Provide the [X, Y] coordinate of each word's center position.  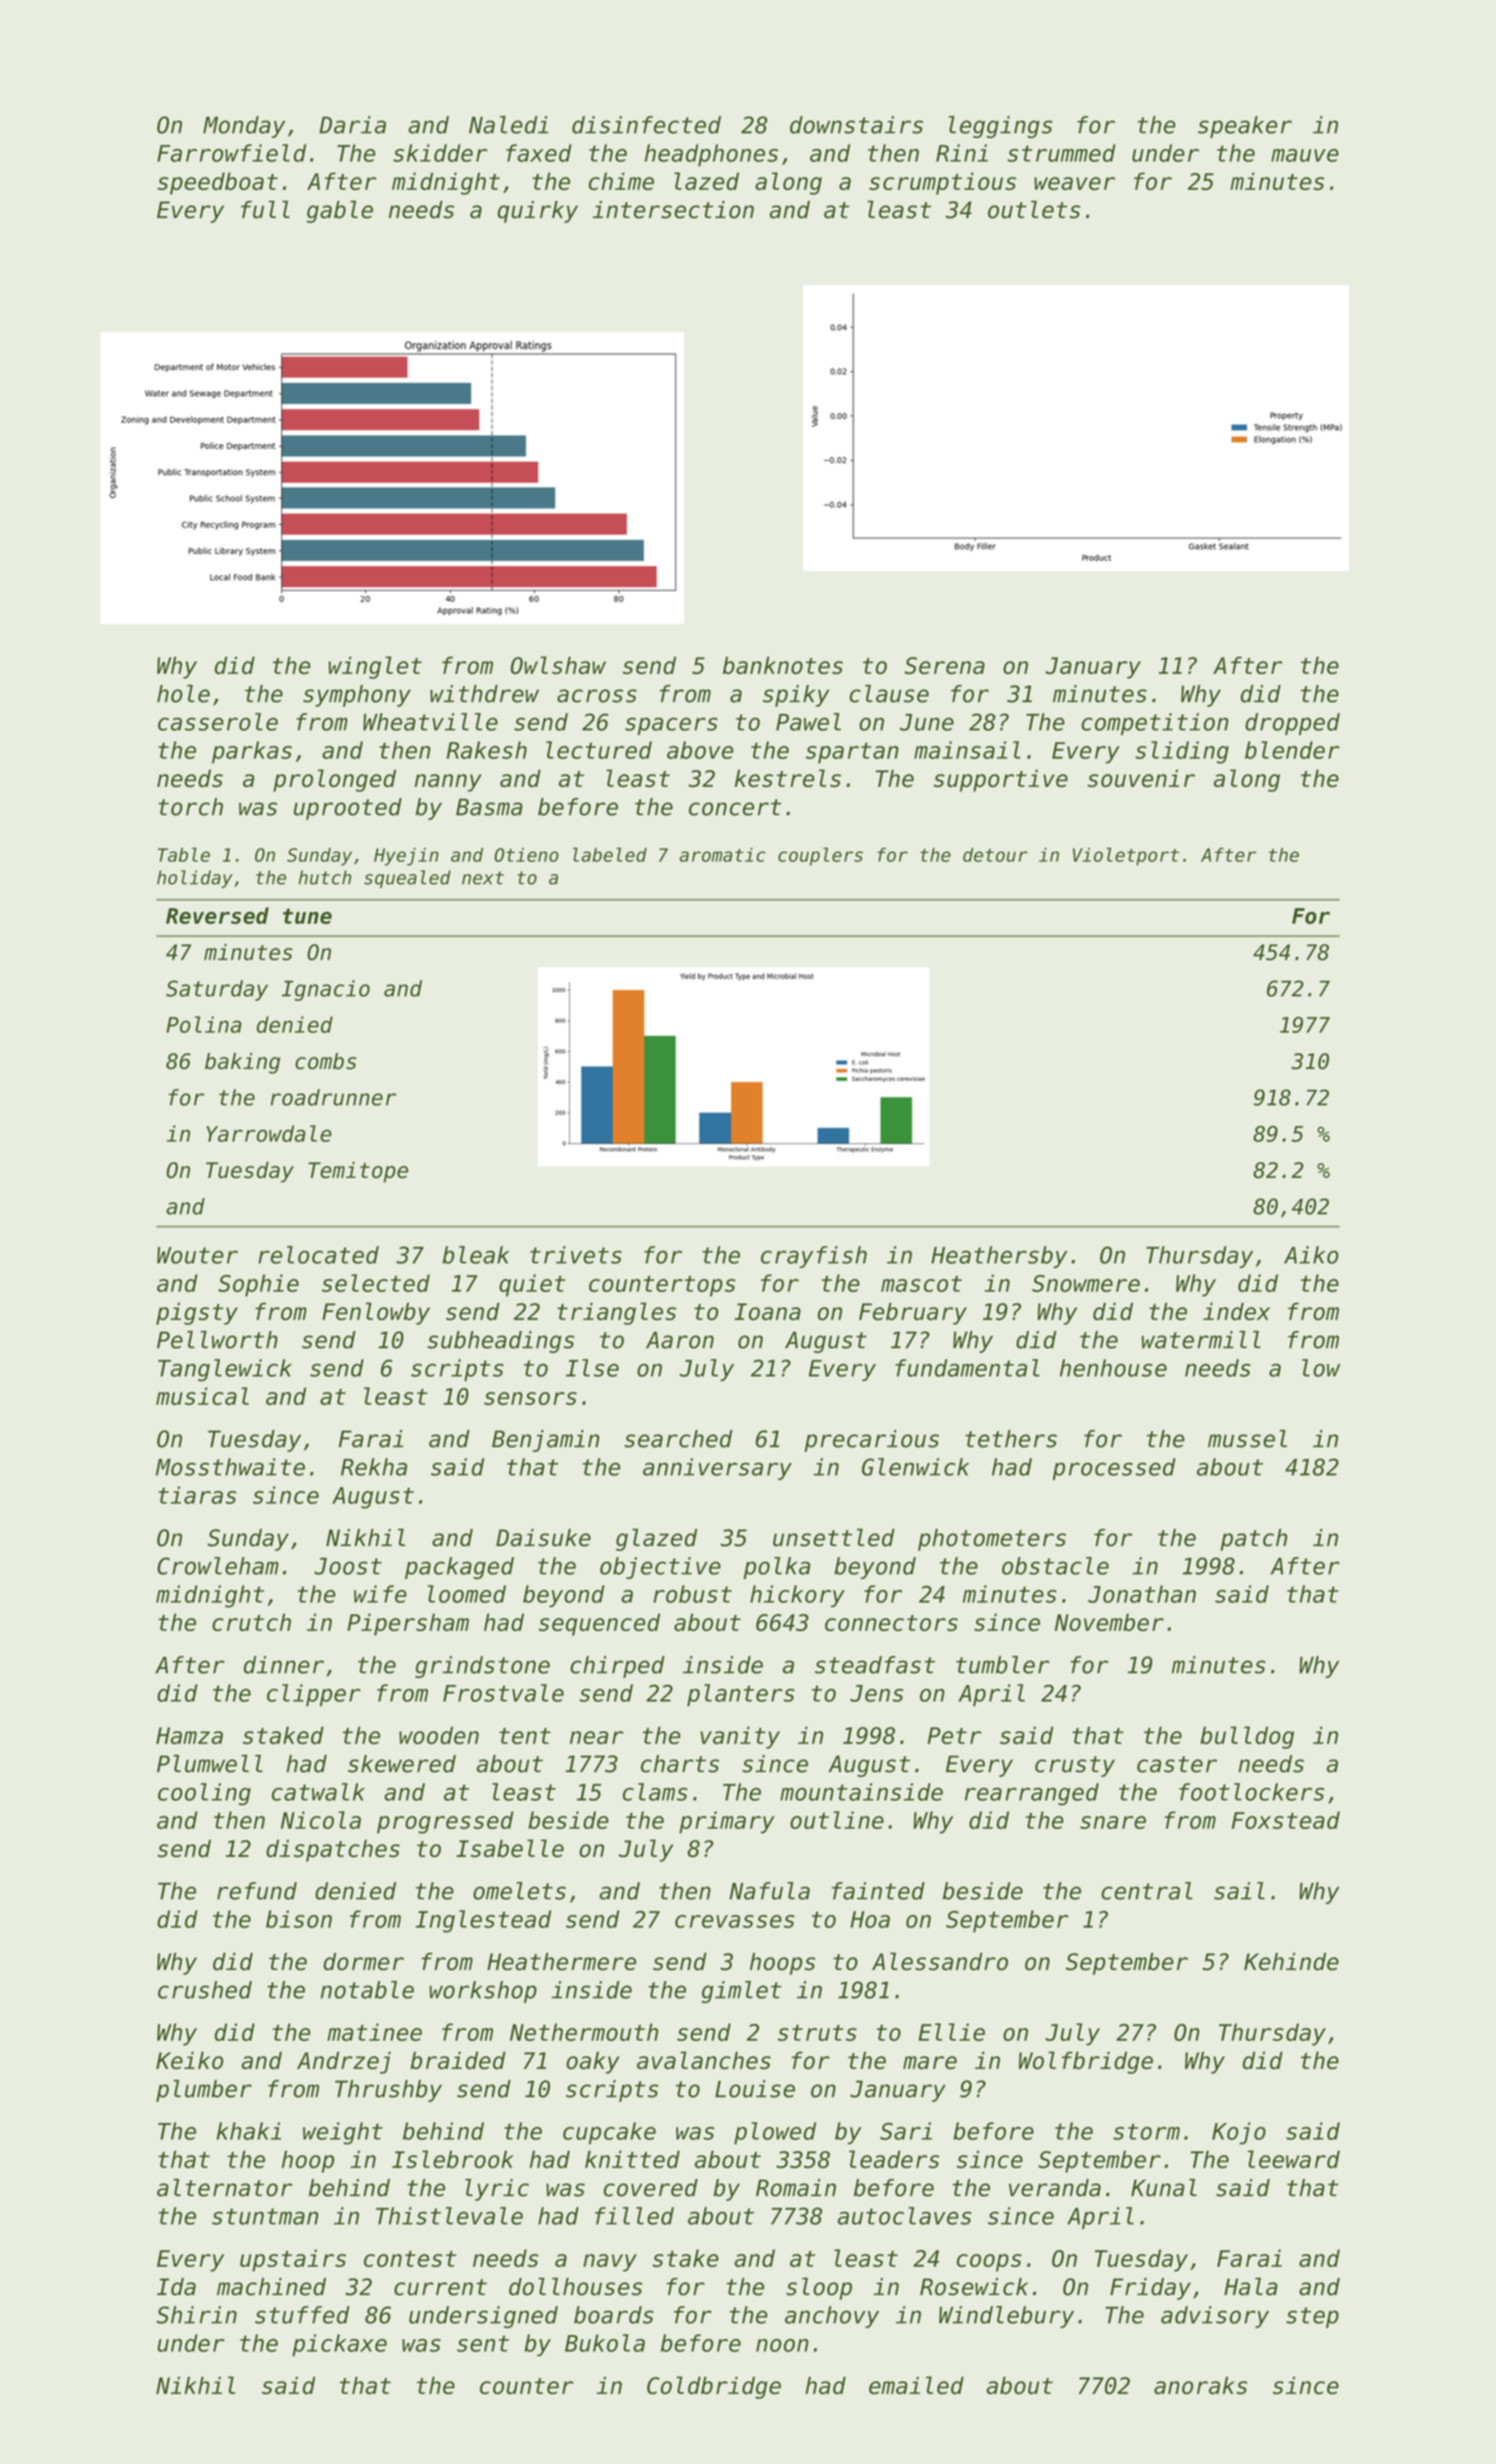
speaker [1245, 127]
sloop [819, 2288]
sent [483, 2343]
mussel [1247, 1439]
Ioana [767, 1311]
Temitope [358, 1172]
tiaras [197, 1495]
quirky [538, 212]
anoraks [1200, 2385]
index [1236, 1311]
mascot [921, 1284]
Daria [352, 125]
